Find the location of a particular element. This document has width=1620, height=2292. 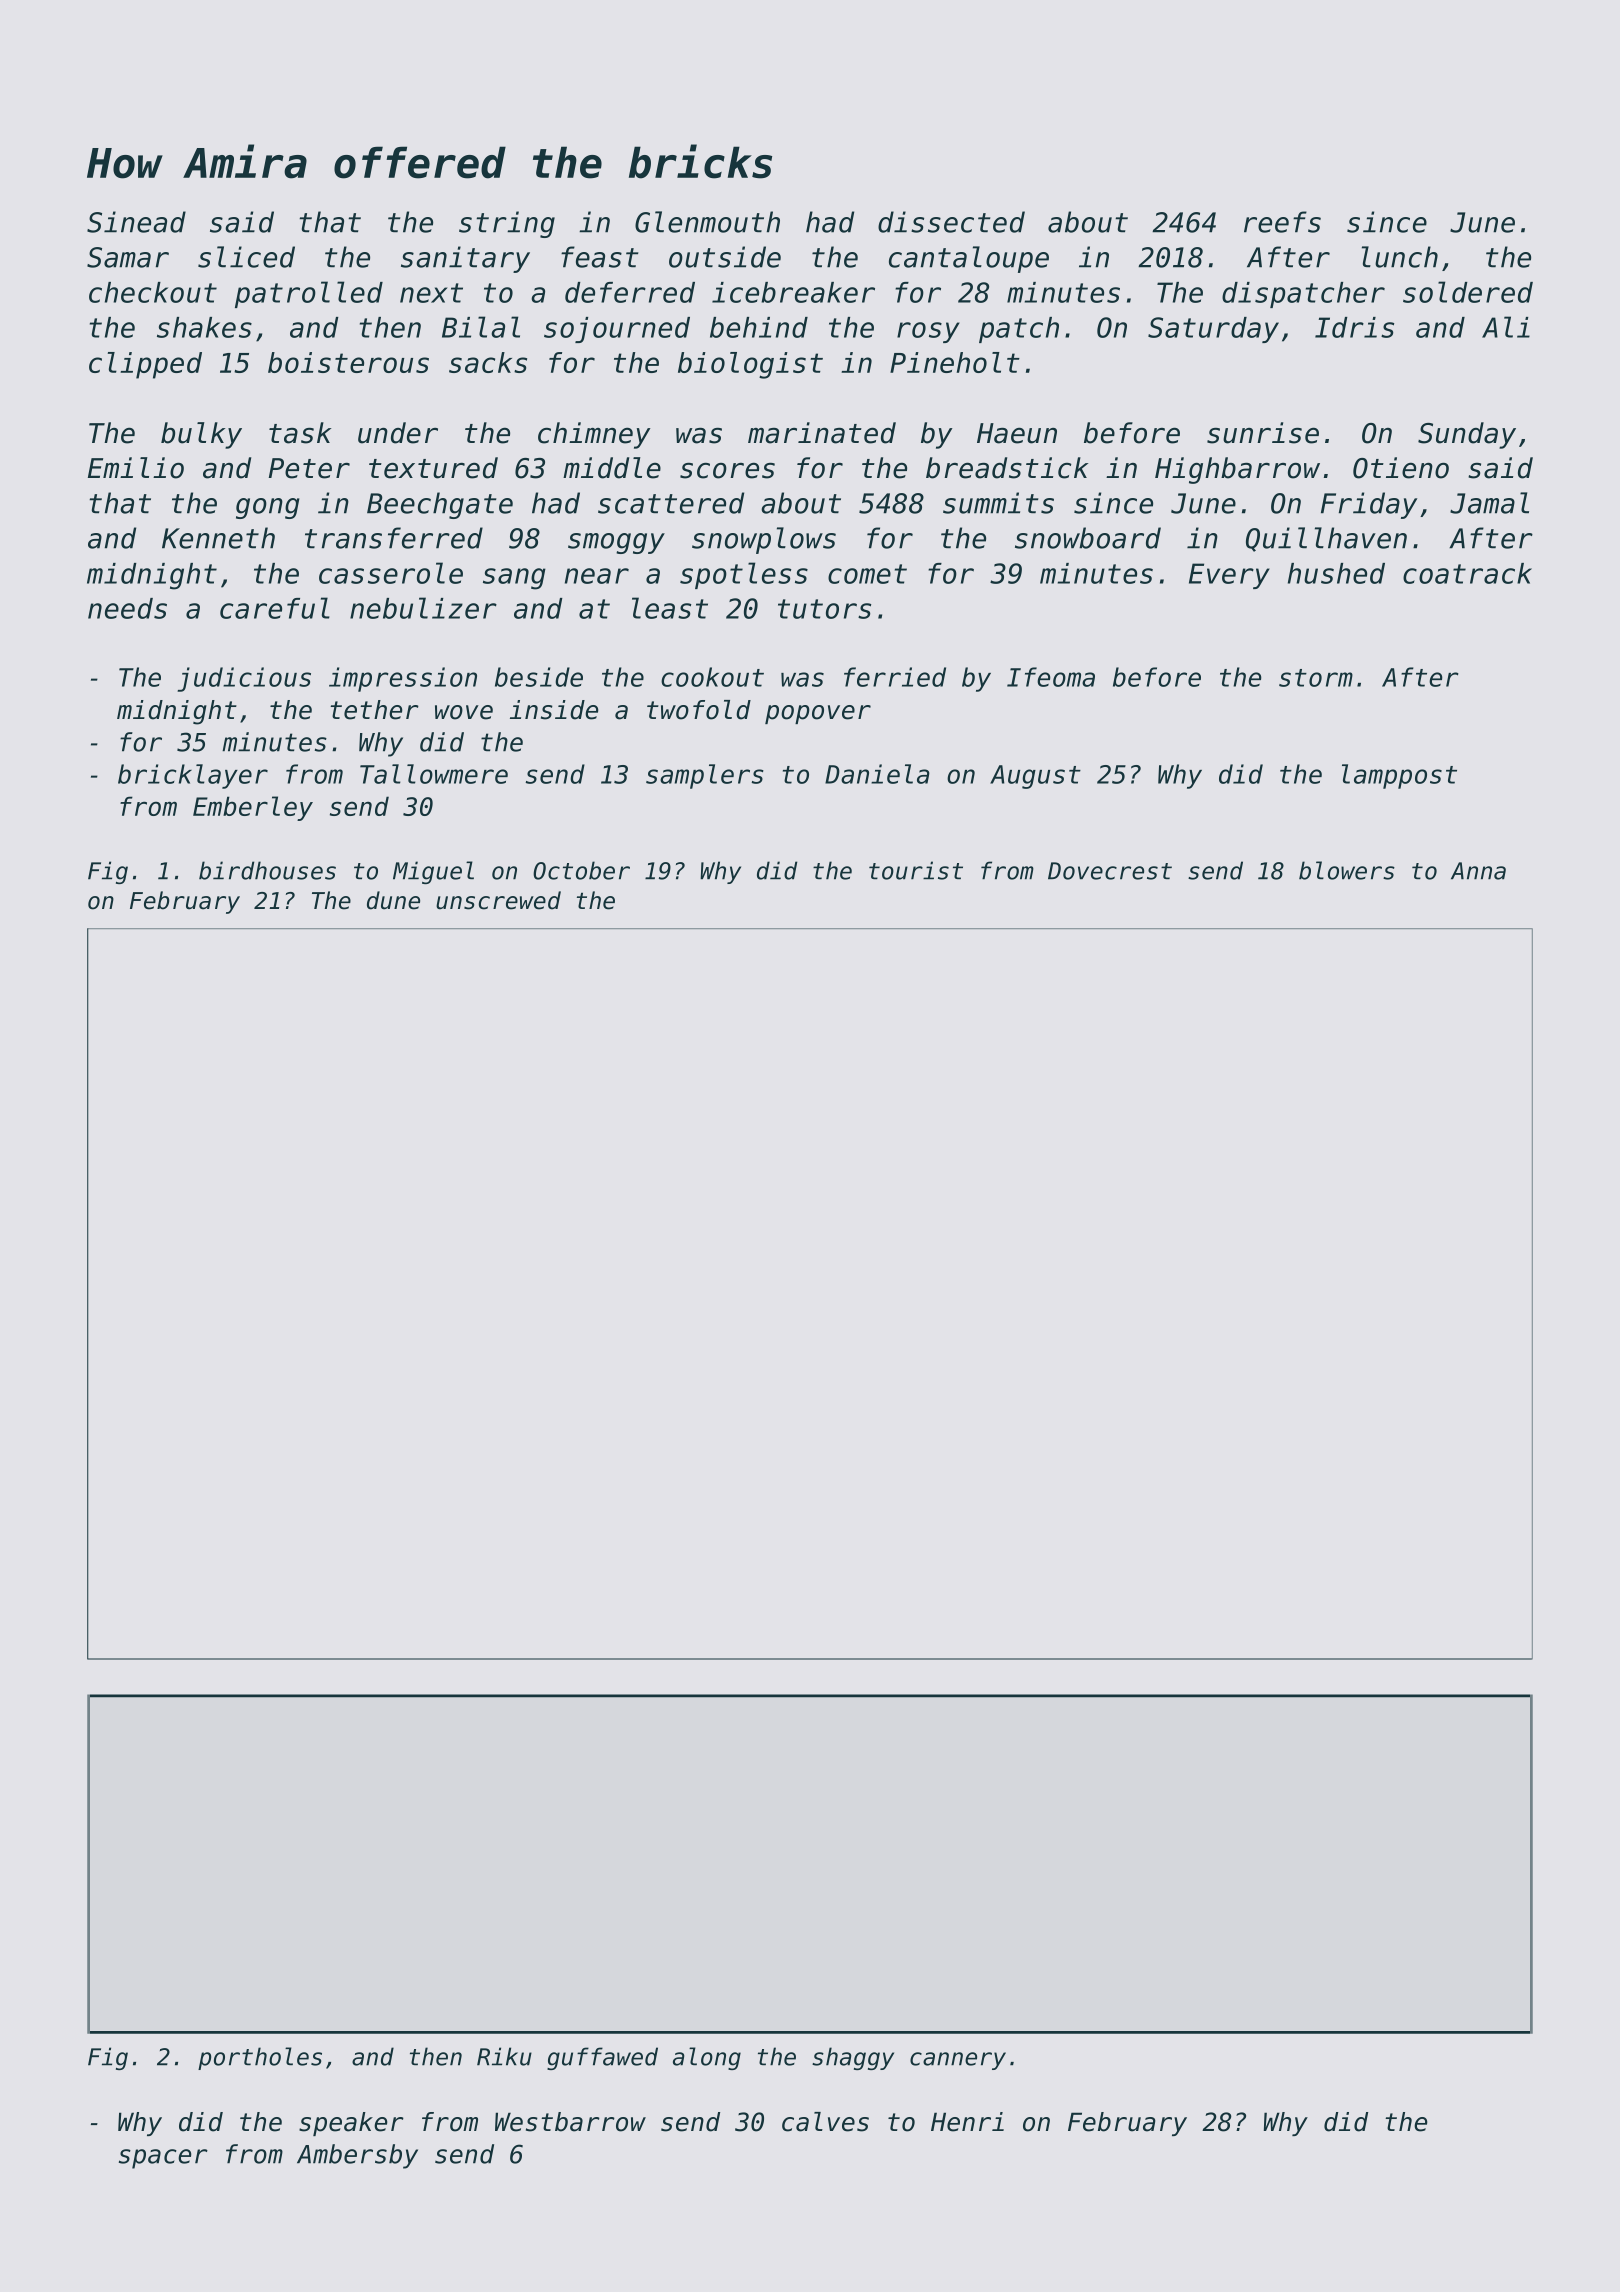

unscrewed is located at coordinates (498, 900).
